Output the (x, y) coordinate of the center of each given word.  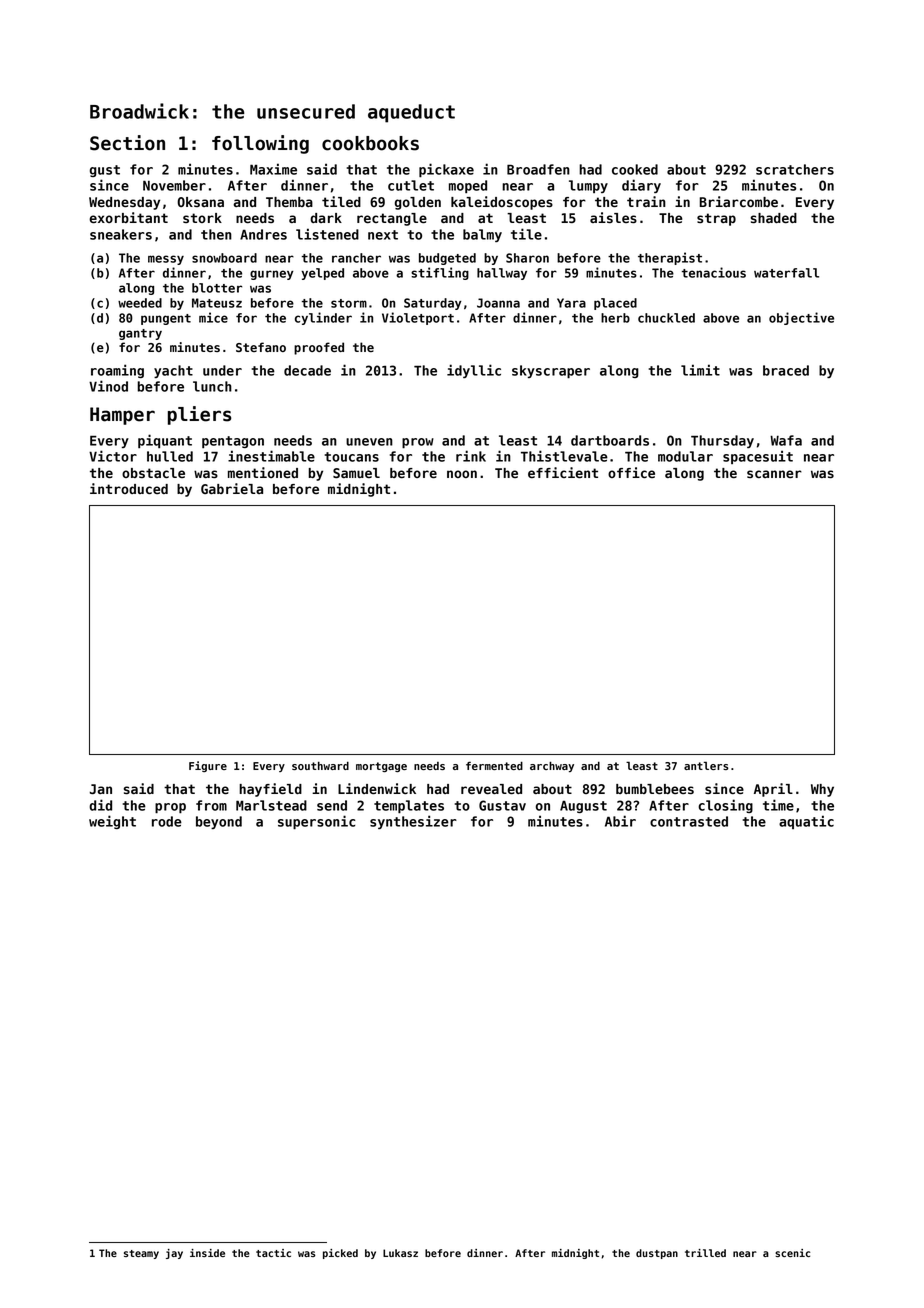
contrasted (689, 821)
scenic (792, 1253)
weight (112, 822)
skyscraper (551, 371)
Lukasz (400, 1253)
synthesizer (413, 822)
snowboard (224, 258)
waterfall (786, 273)
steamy (141, 1254)
